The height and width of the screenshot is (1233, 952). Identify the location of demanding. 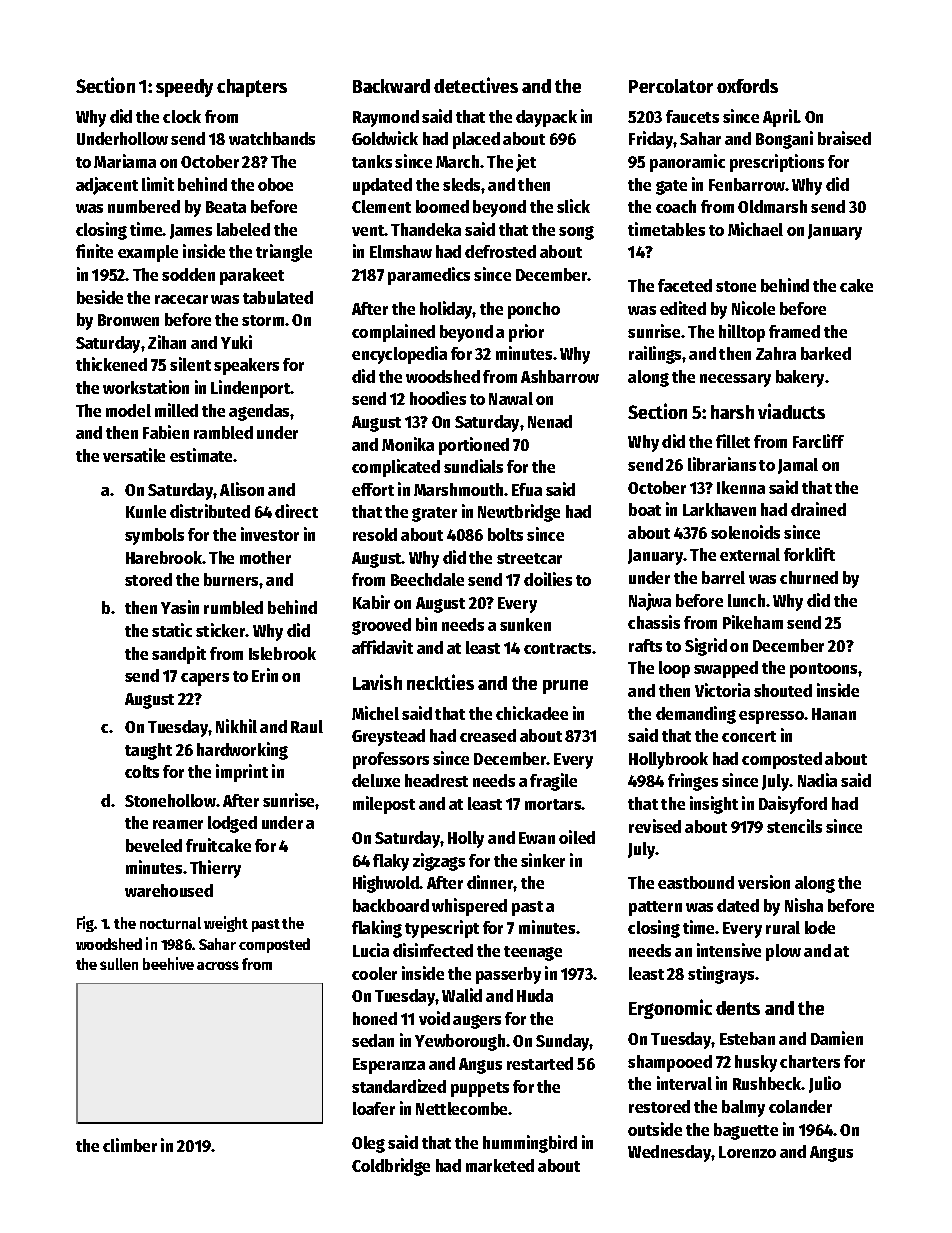
(696, 715).
